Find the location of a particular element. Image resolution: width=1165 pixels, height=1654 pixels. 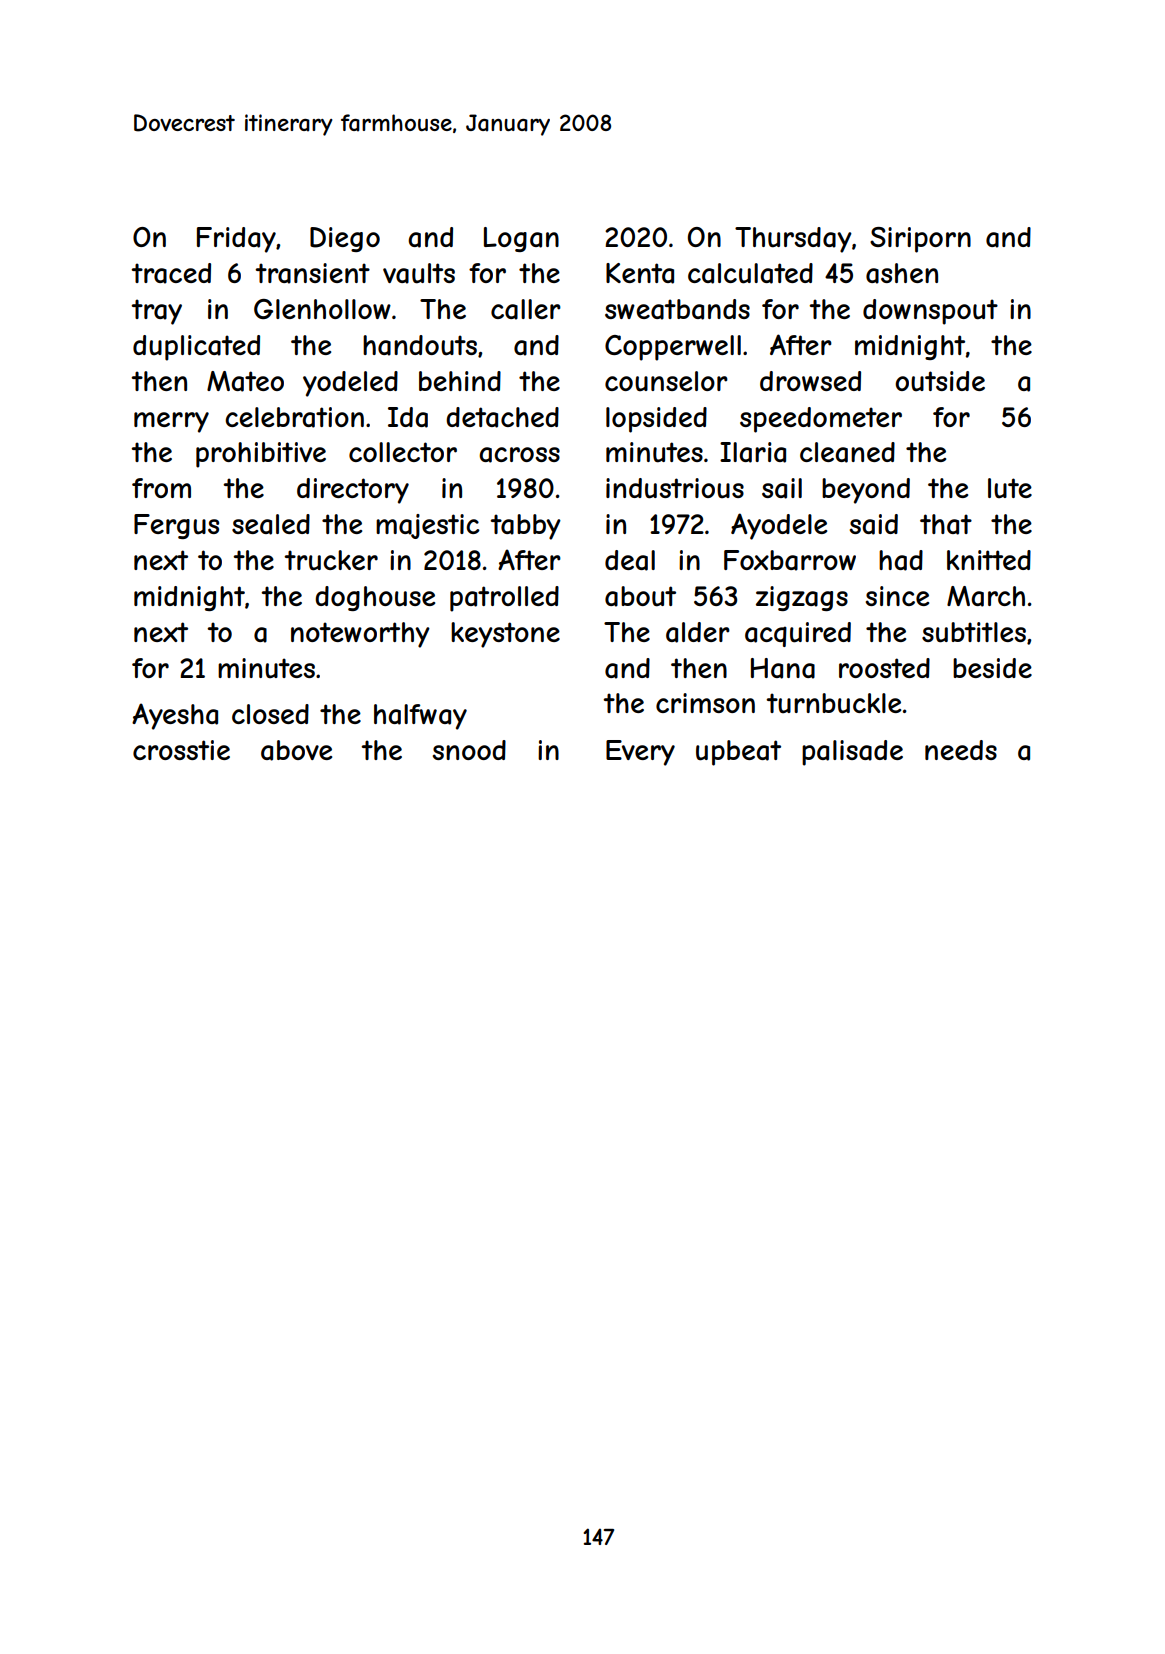

closed is located at coordinates (270, 714).
